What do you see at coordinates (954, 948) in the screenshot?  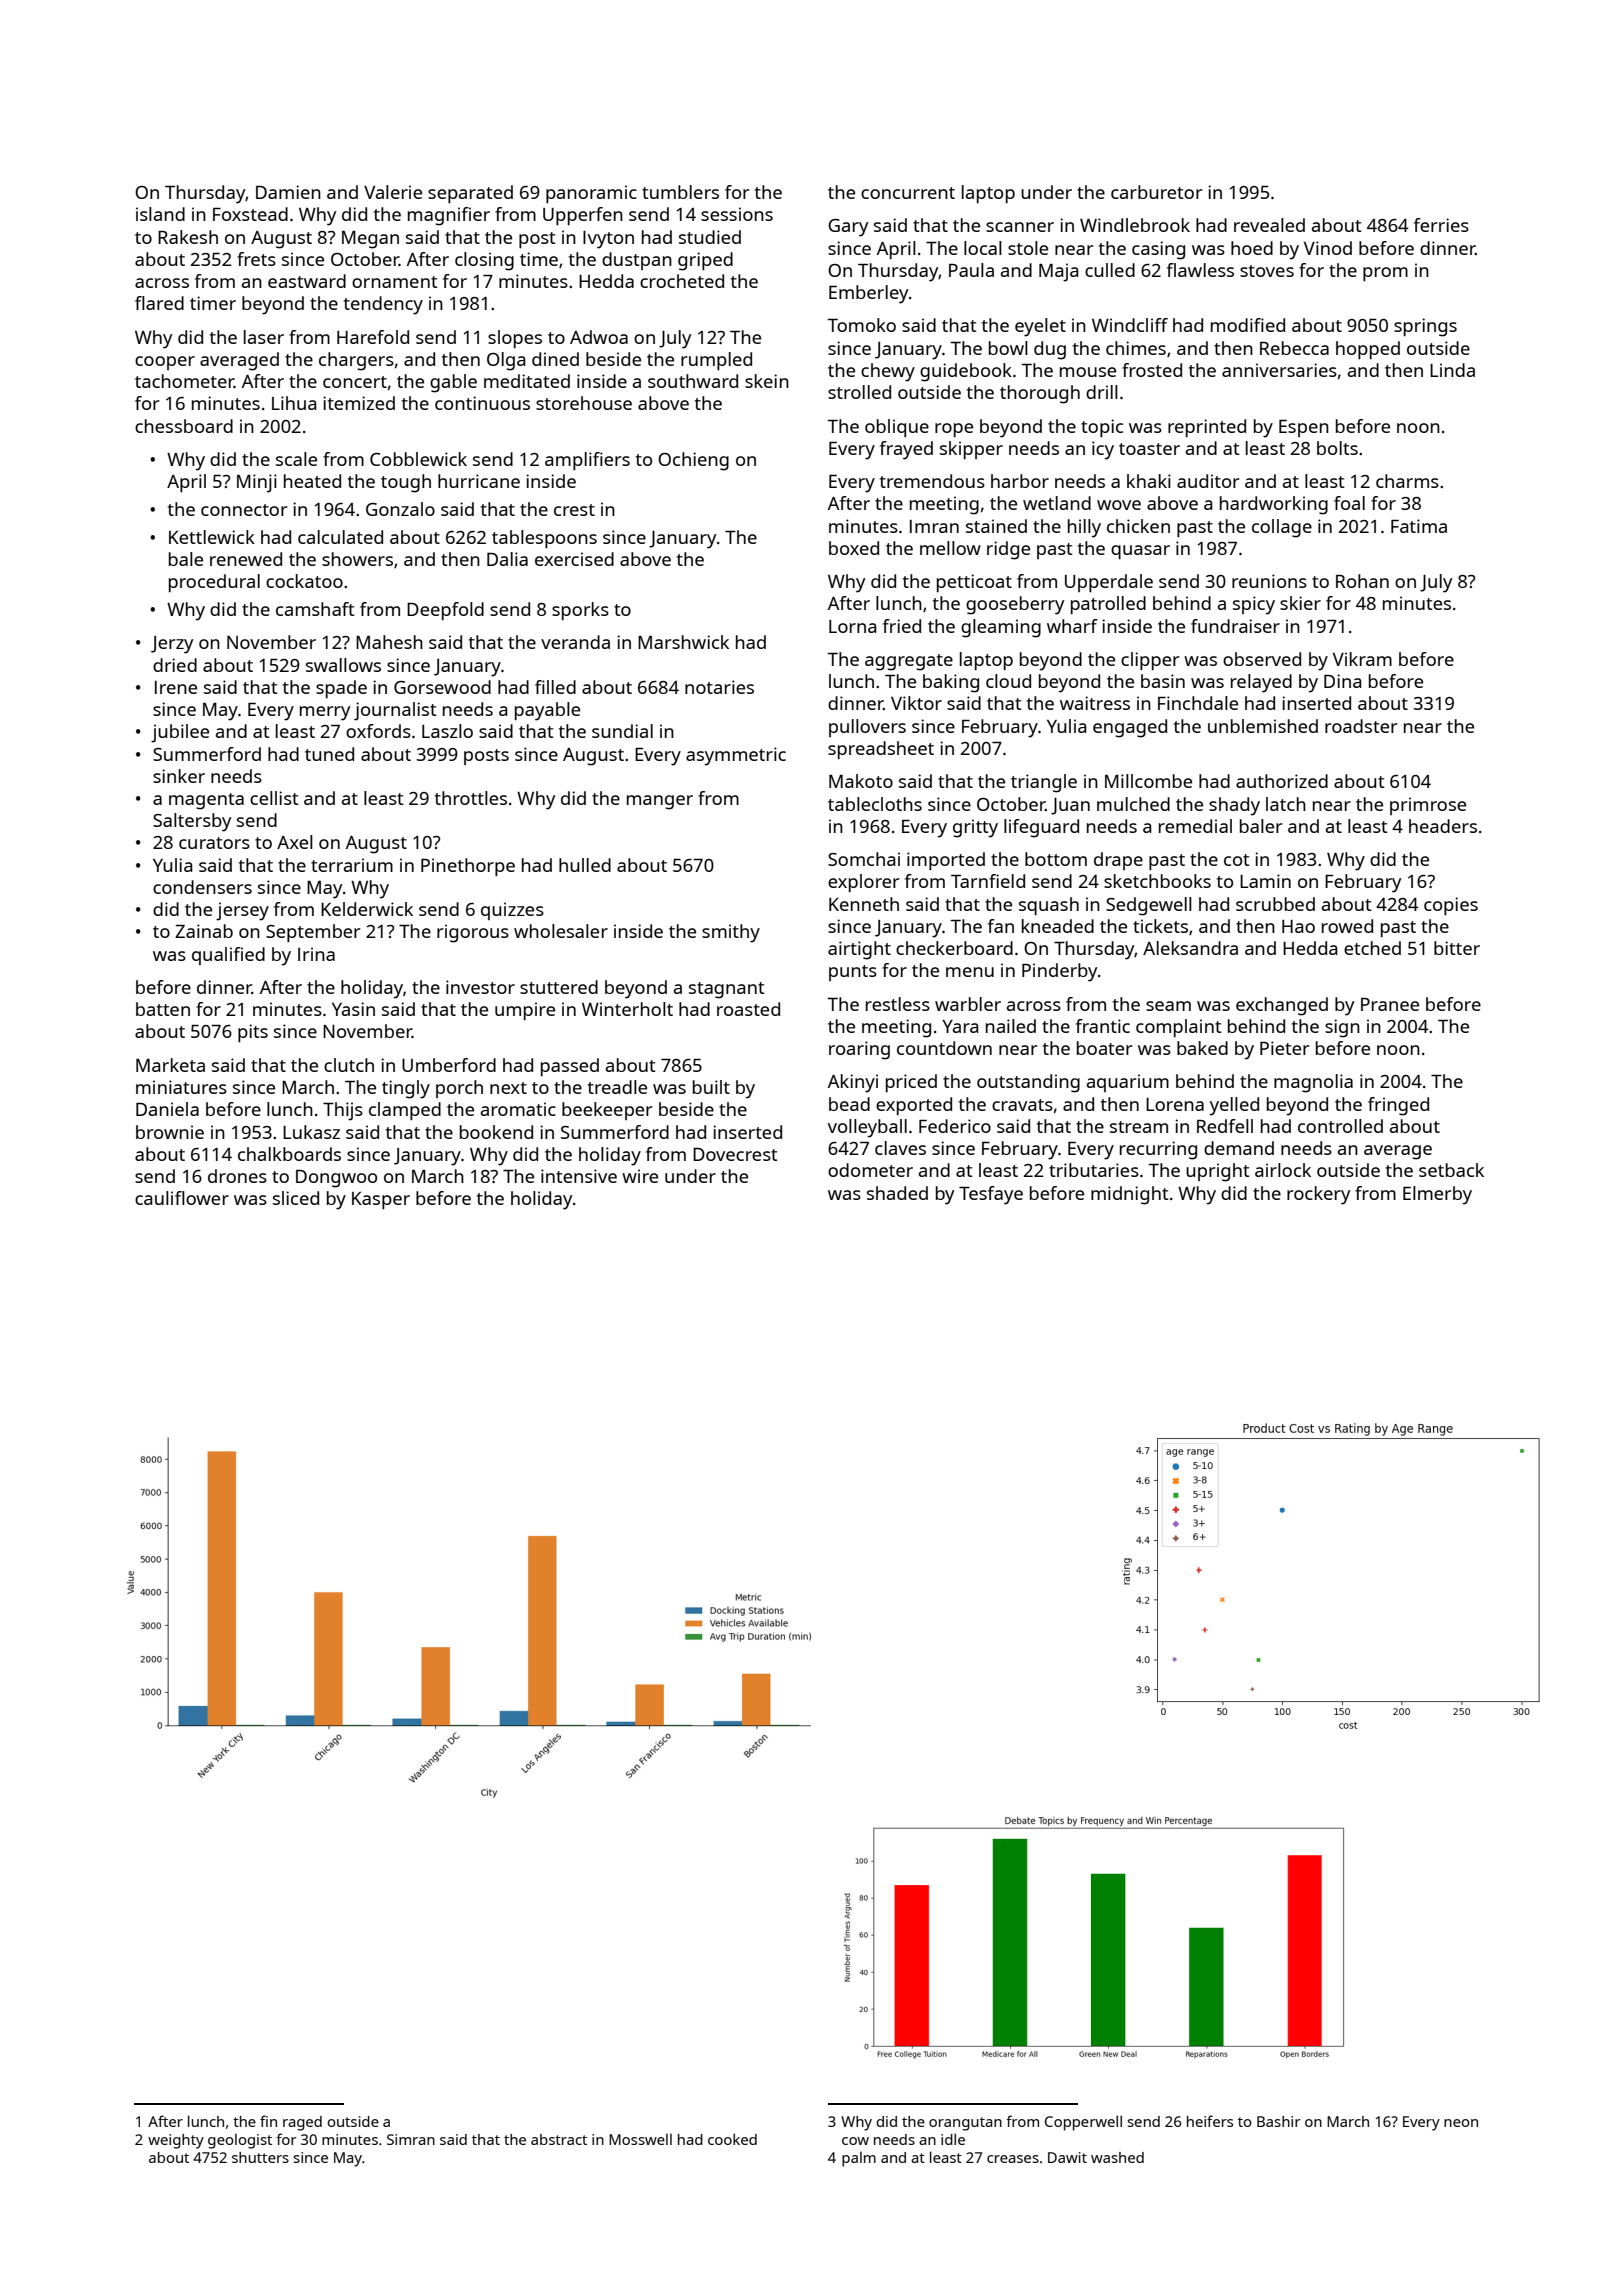 I see `checkerboard` at bounding box center [954, 948].
